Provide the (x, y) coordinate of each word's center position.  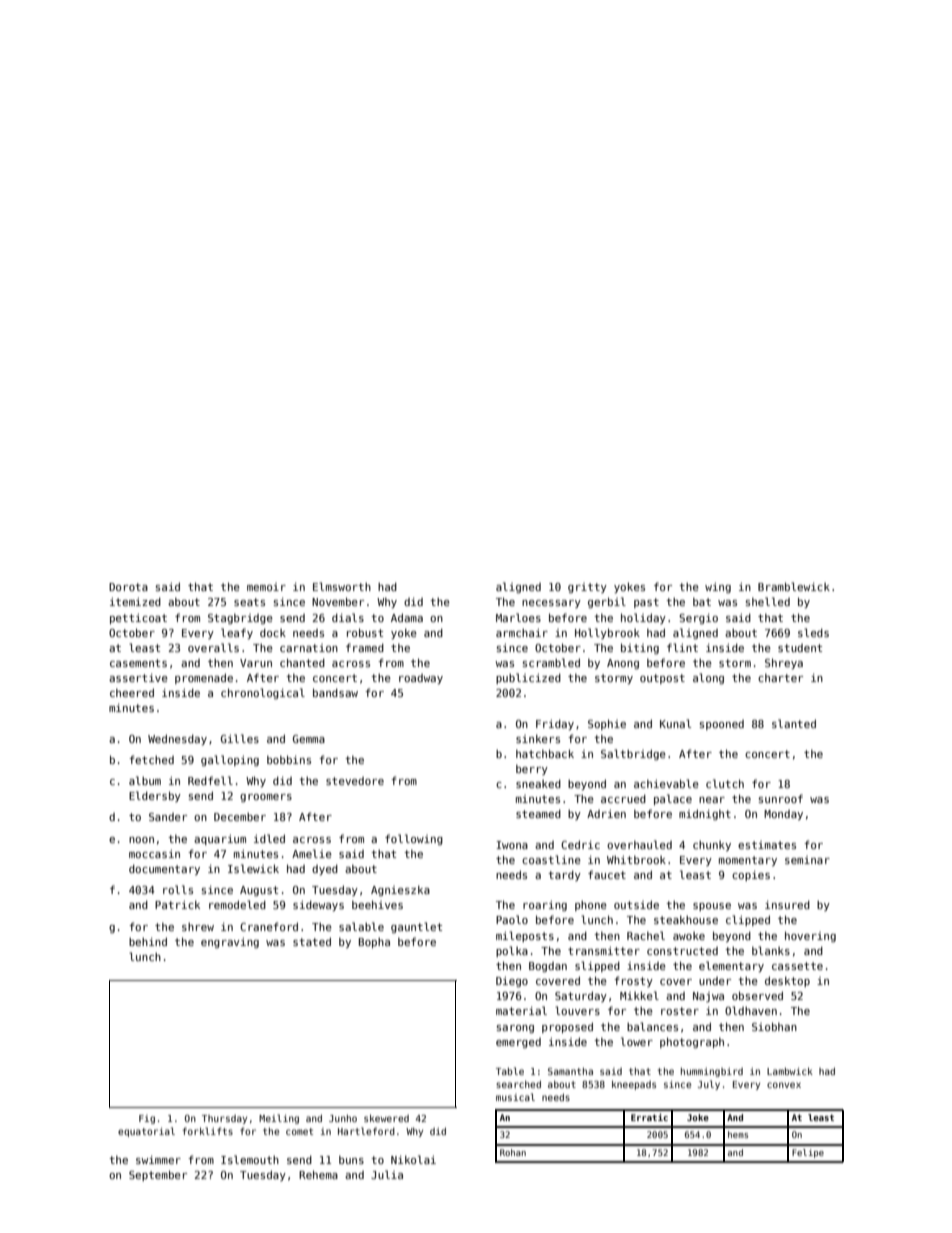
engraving (230, 942)
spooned (721, 725)
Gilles (240, 738)
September (158, 1175)
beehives (377, 904)
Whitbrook (636, 859)
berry (532, 770)
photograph (692, 1042)
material (521, 1010)
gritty (587, 588)
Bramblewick (794, 586)
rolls (178, 889)
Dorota (128, 587)
